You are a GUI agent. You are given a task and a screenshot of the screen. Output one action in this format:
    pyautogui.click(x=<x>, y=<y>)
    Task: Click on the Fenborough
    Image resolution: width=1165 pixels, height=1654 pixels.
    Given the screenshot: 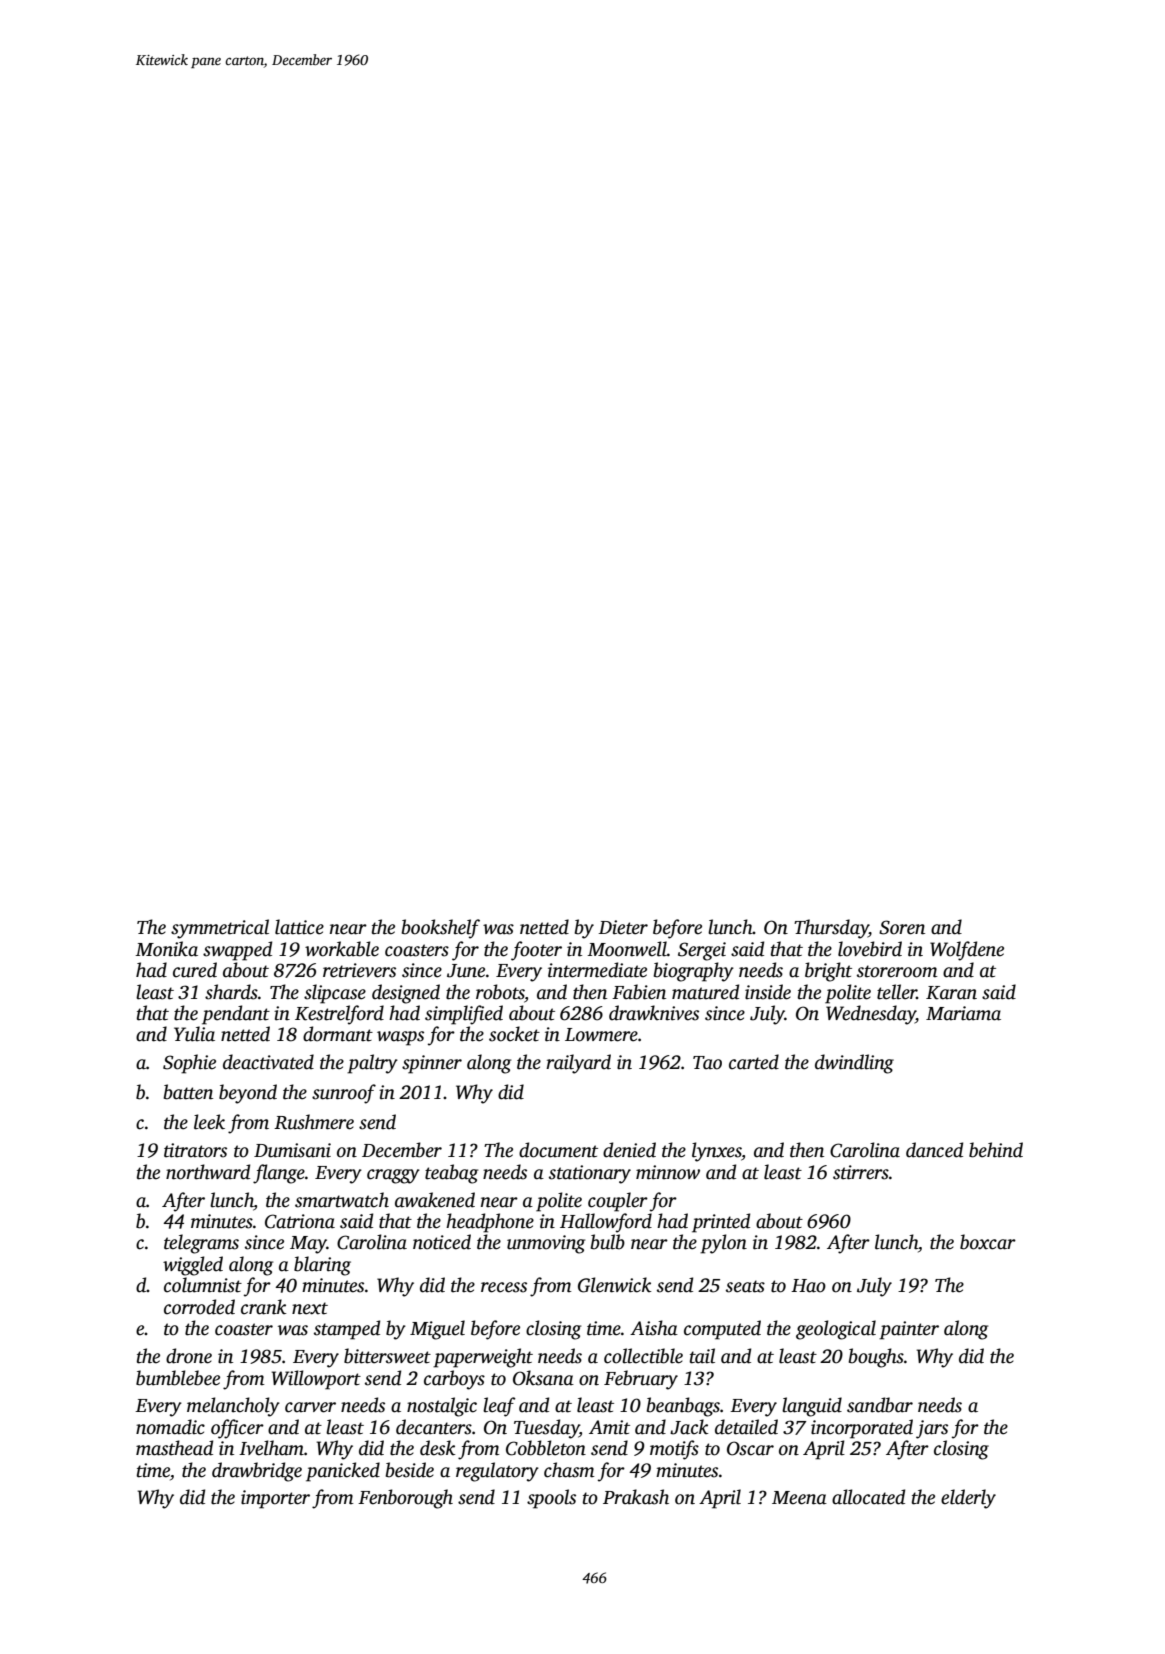 What is the action you would take?
    pyautogui.click(x=405, y=1499)
